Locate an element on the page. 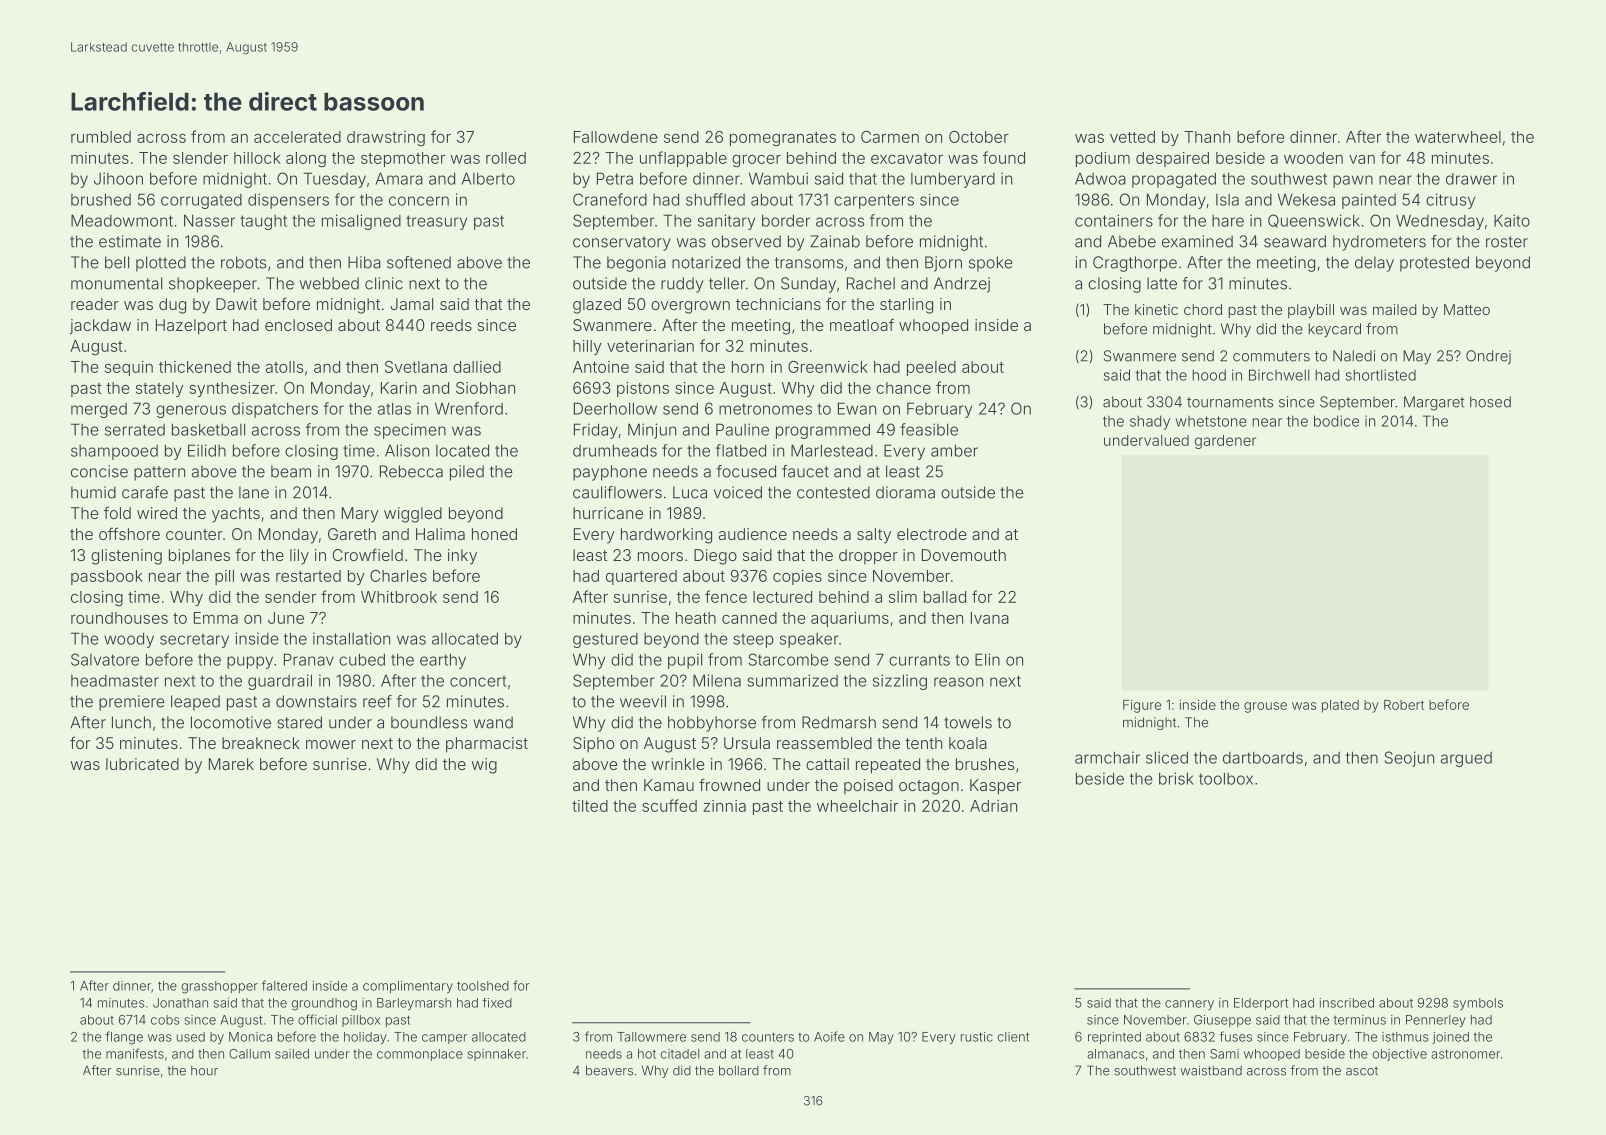 Image resolution: width=1606 pixels, height=1135 pixels. gardener is located at coordinates (1225, 442).
